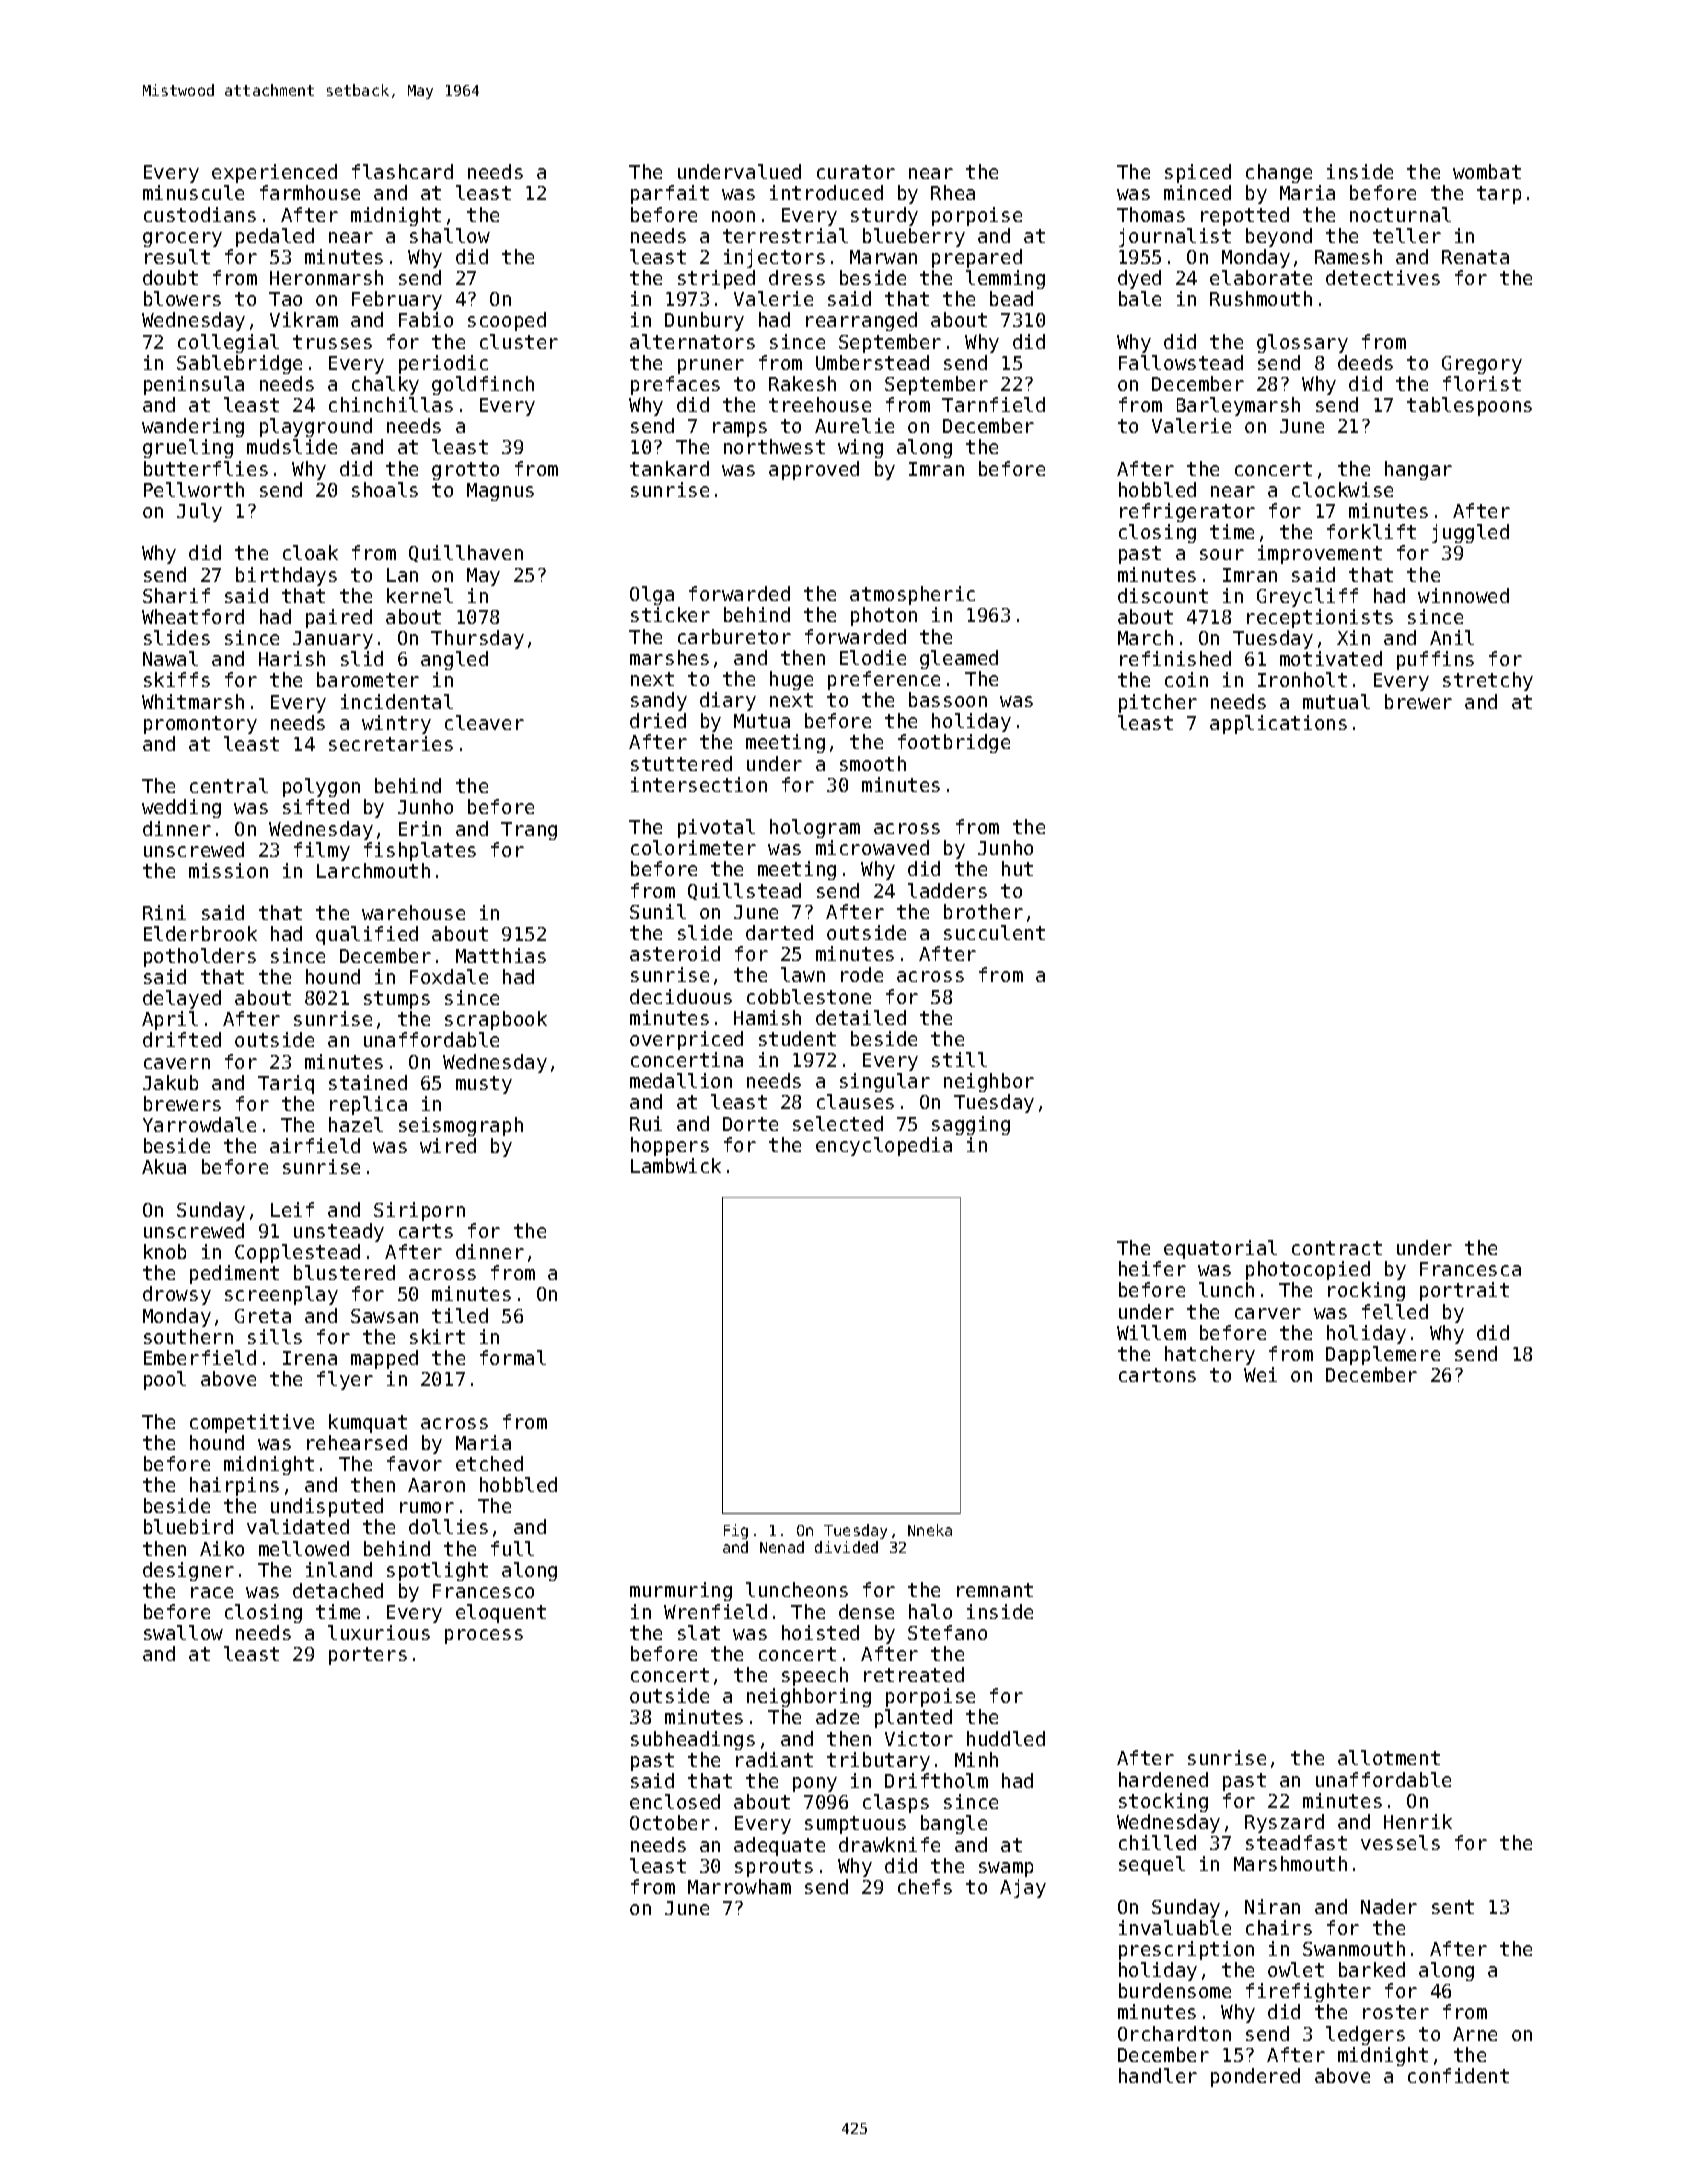  What do you see at coordinates (1337, 1248) in the page?
I see `contract` at bounding box center [1337, 1248].
